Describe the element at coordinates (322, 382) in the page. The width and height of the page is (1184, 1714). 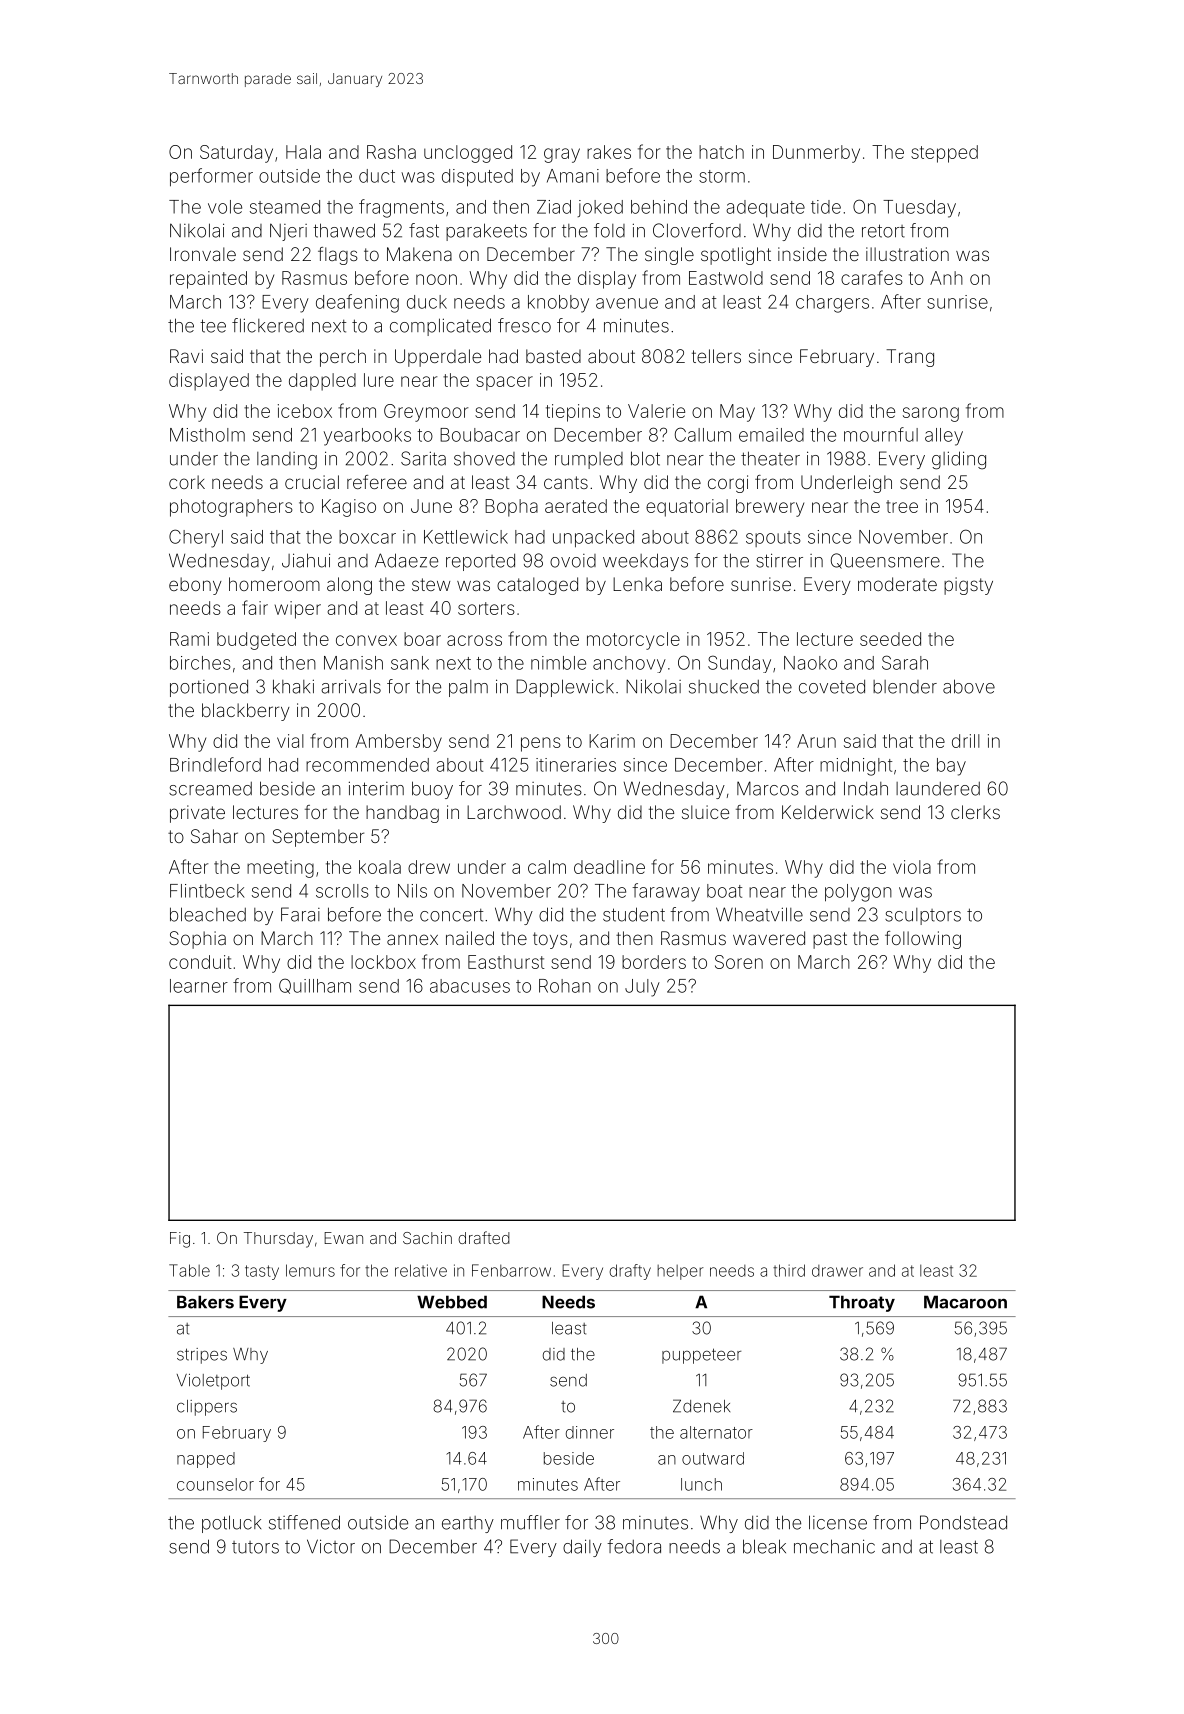
I see `dappled` at that location.
